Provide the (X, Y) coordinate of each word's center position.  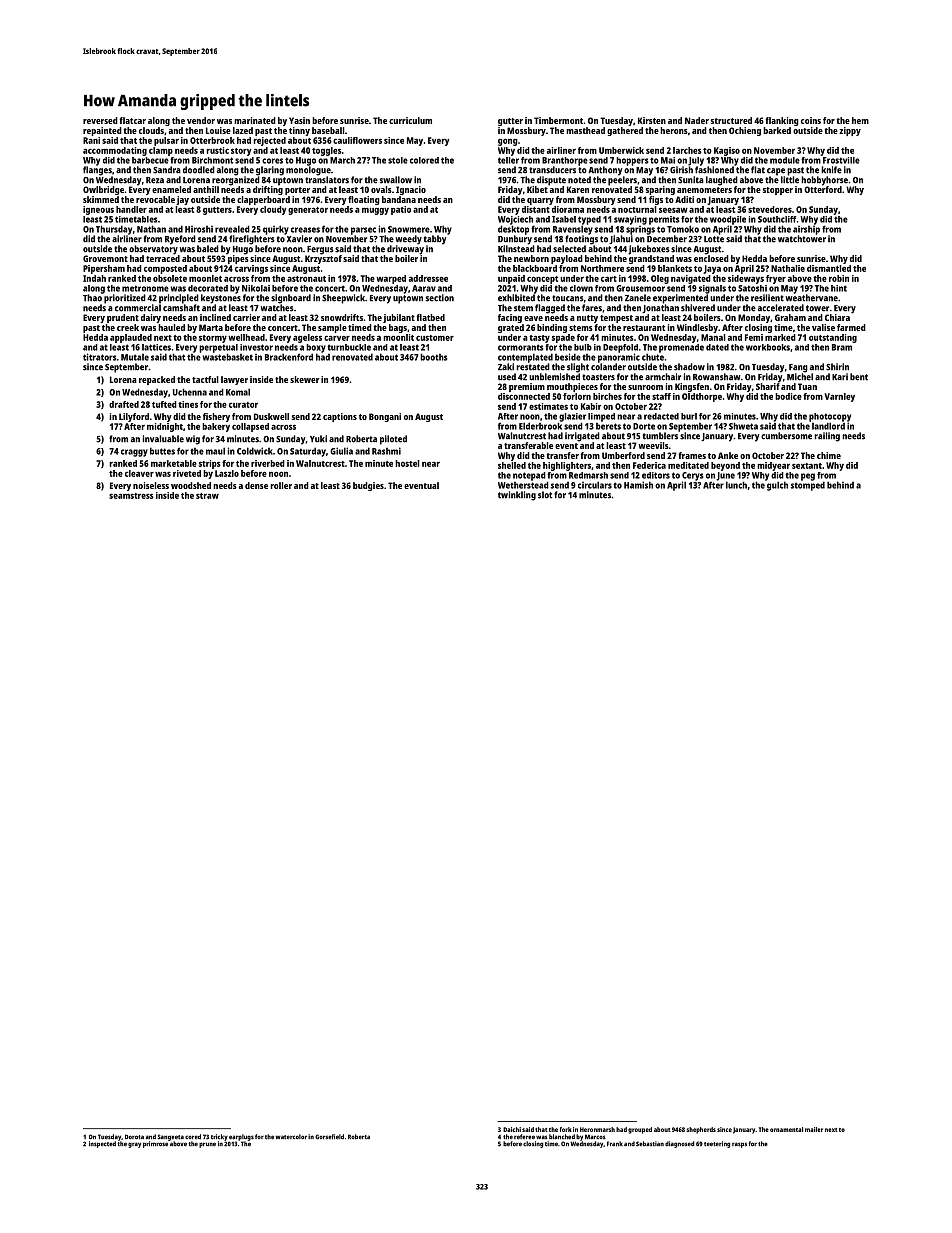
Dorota (134, 1137)
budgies (368, 486)
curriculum (410, 120)
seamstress (131, 496)
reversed (100, 120)
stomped (808, 486)
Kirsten (652, 120)
